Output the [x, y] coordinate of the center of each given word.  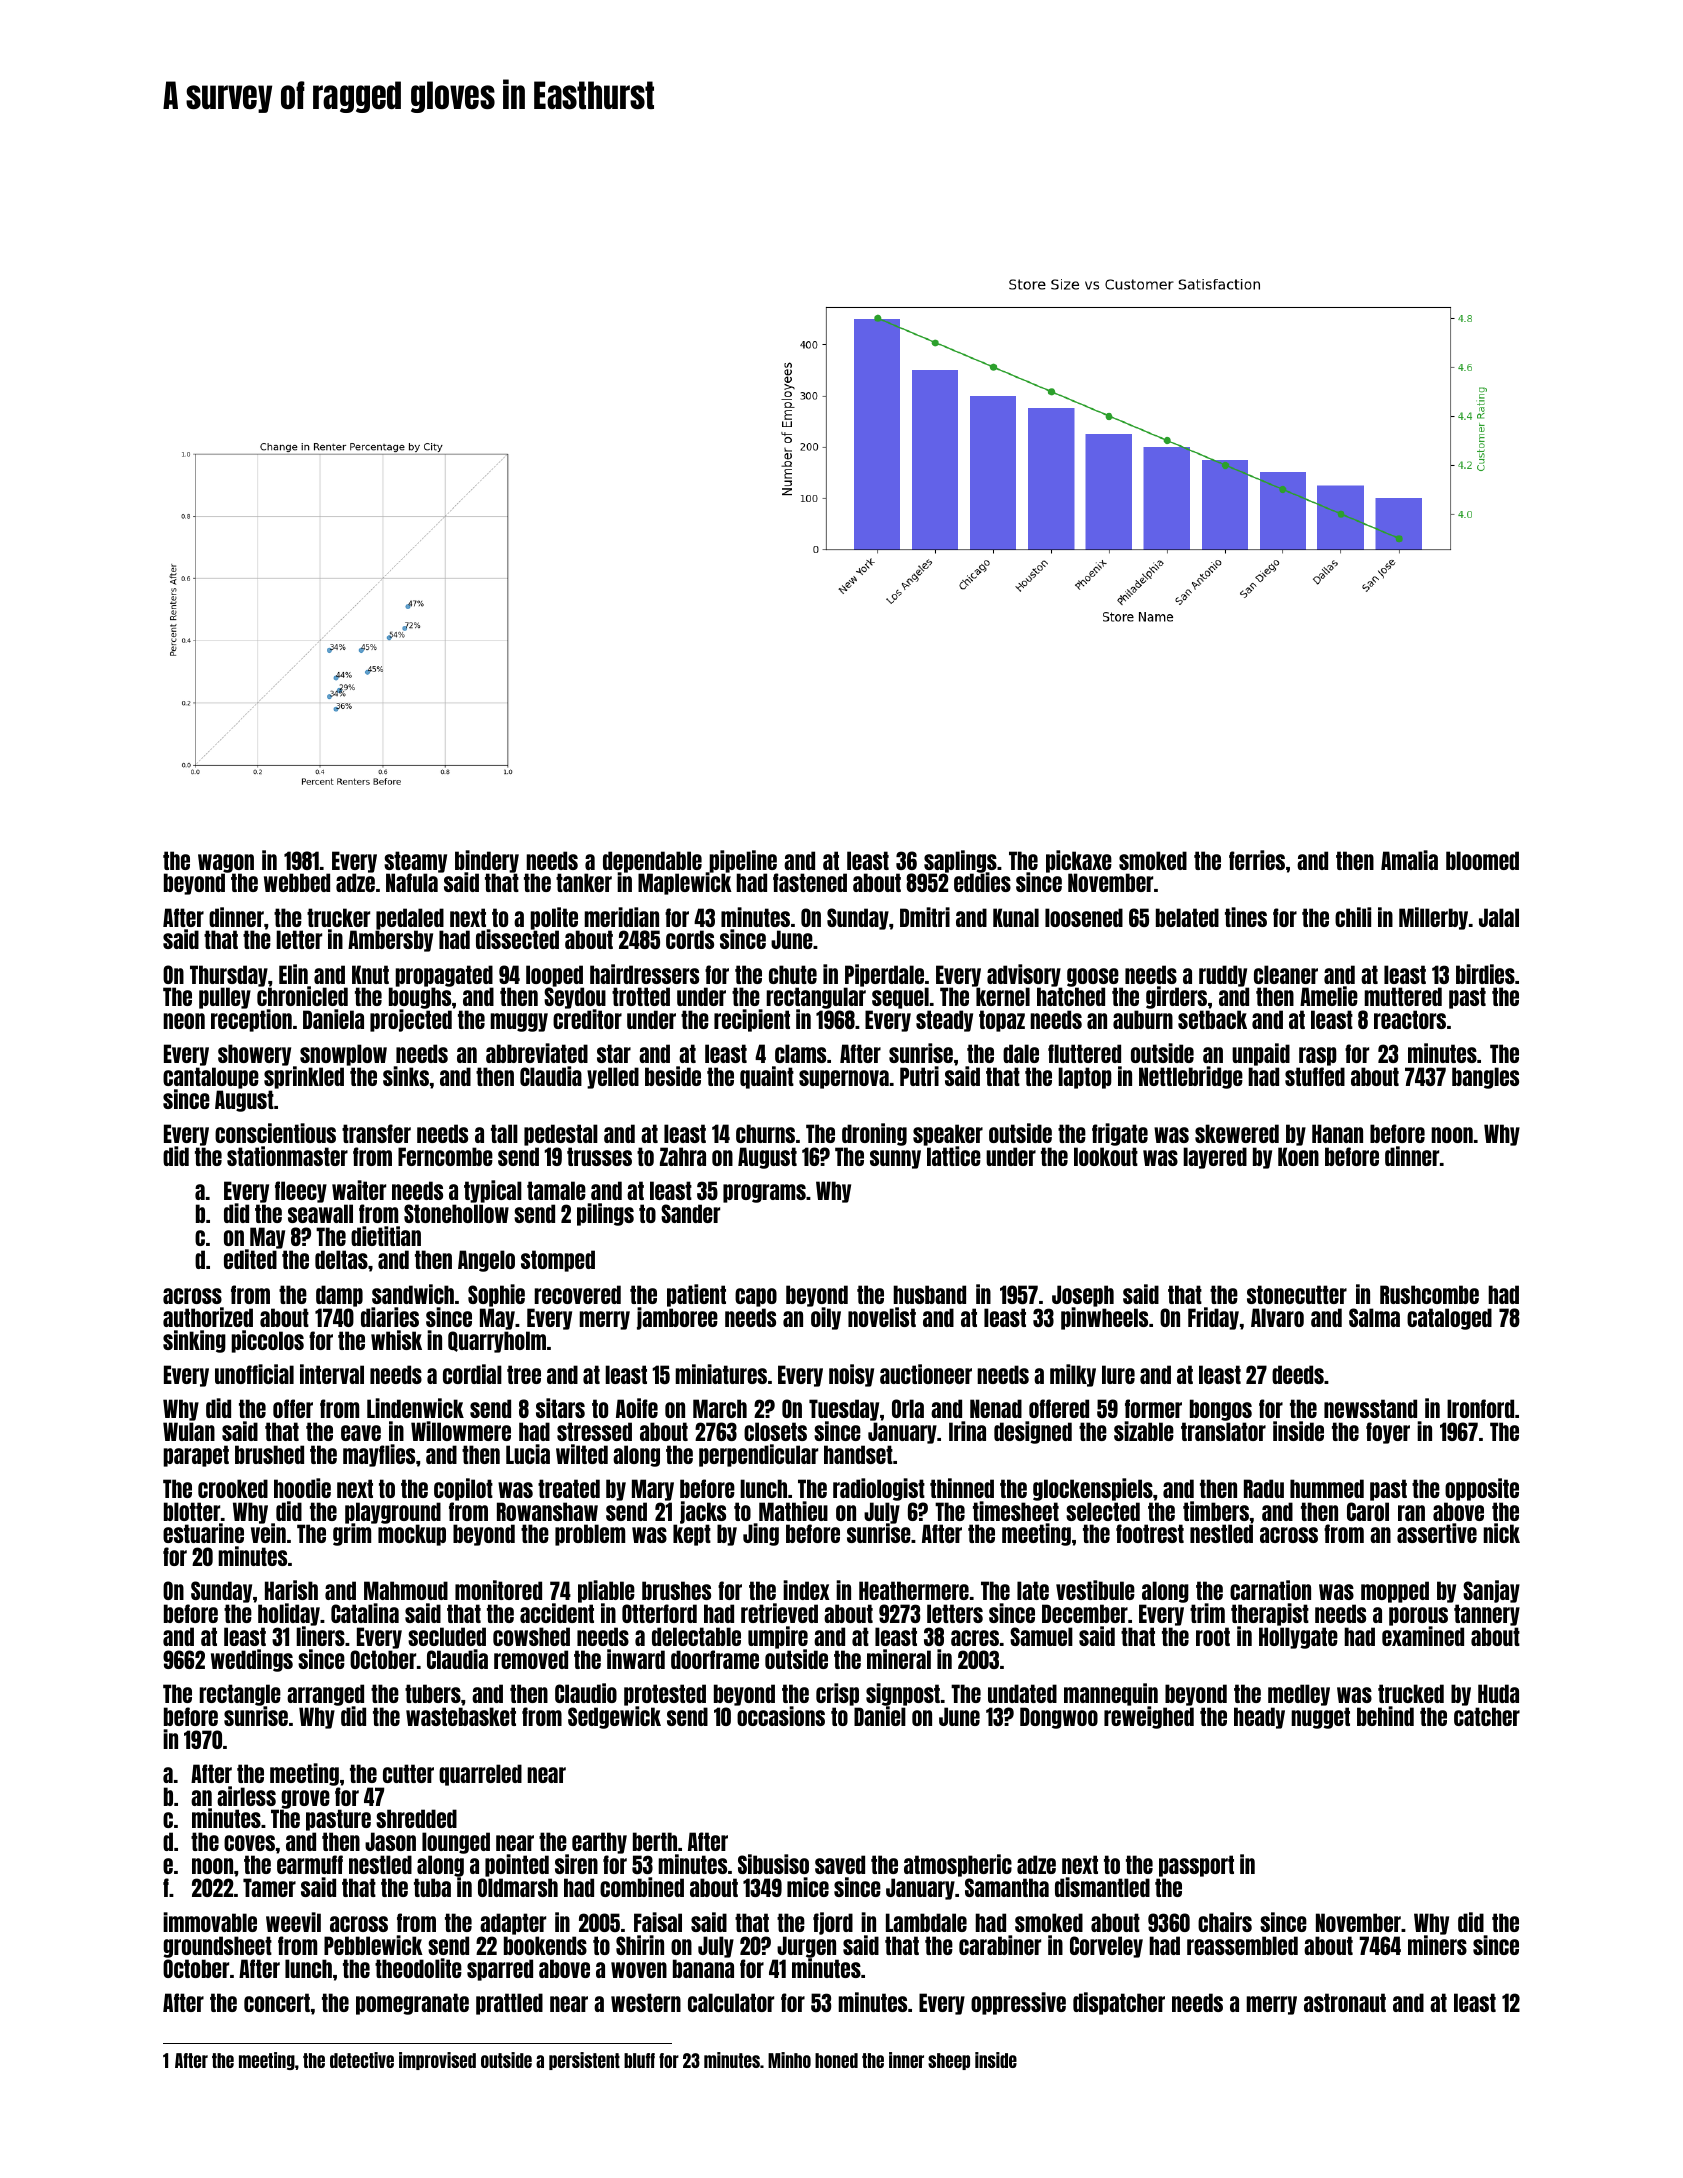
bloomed [1482, 860]
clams [800, 1053]
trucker [338, 917]
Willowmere [461, 1431]
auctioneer [926, 1374]
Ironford [1480, 1408]
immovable [210, 1922]
